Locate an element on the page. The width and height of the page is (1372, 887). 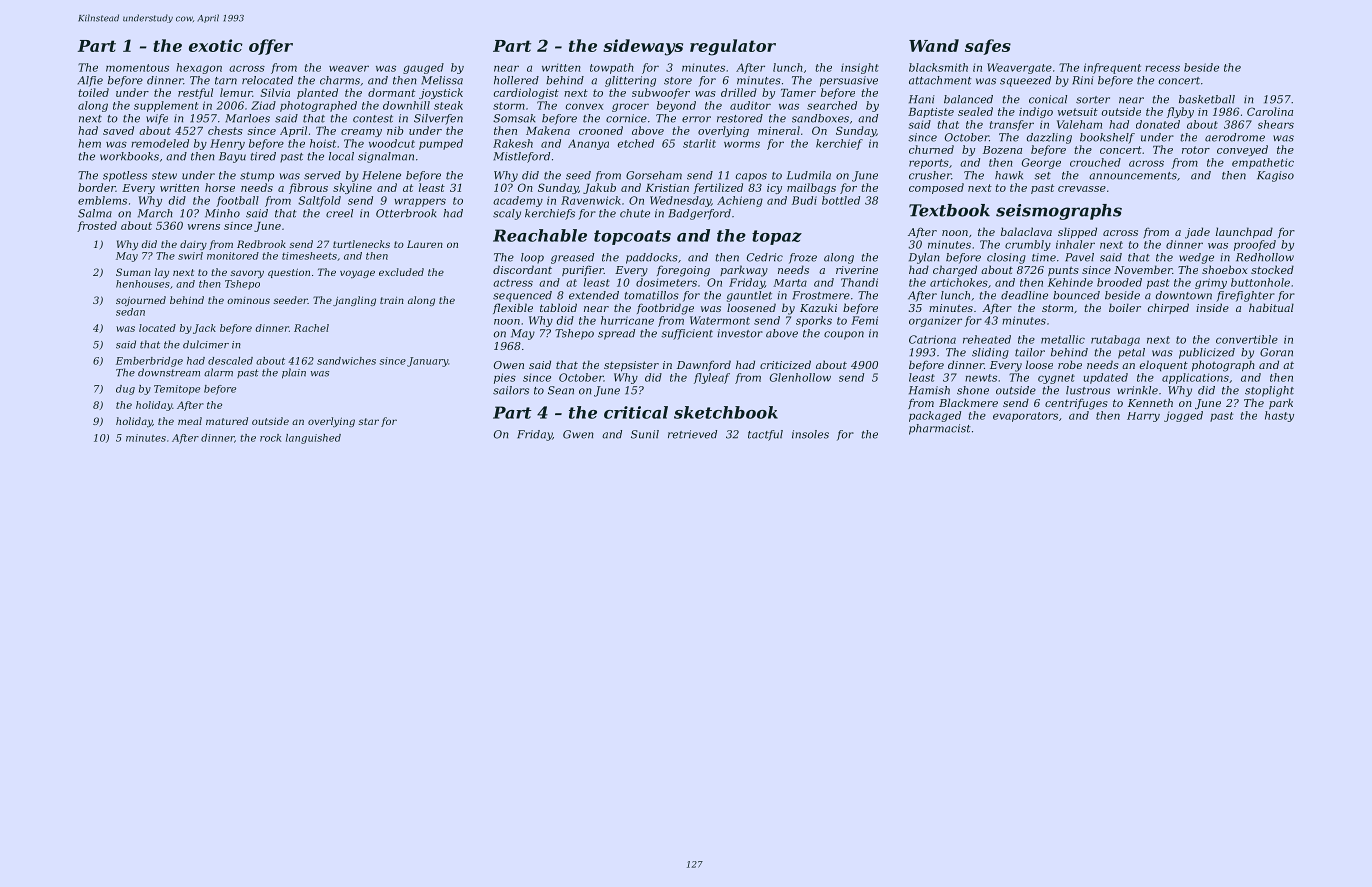
languished is located at coordinates (313, 439).
